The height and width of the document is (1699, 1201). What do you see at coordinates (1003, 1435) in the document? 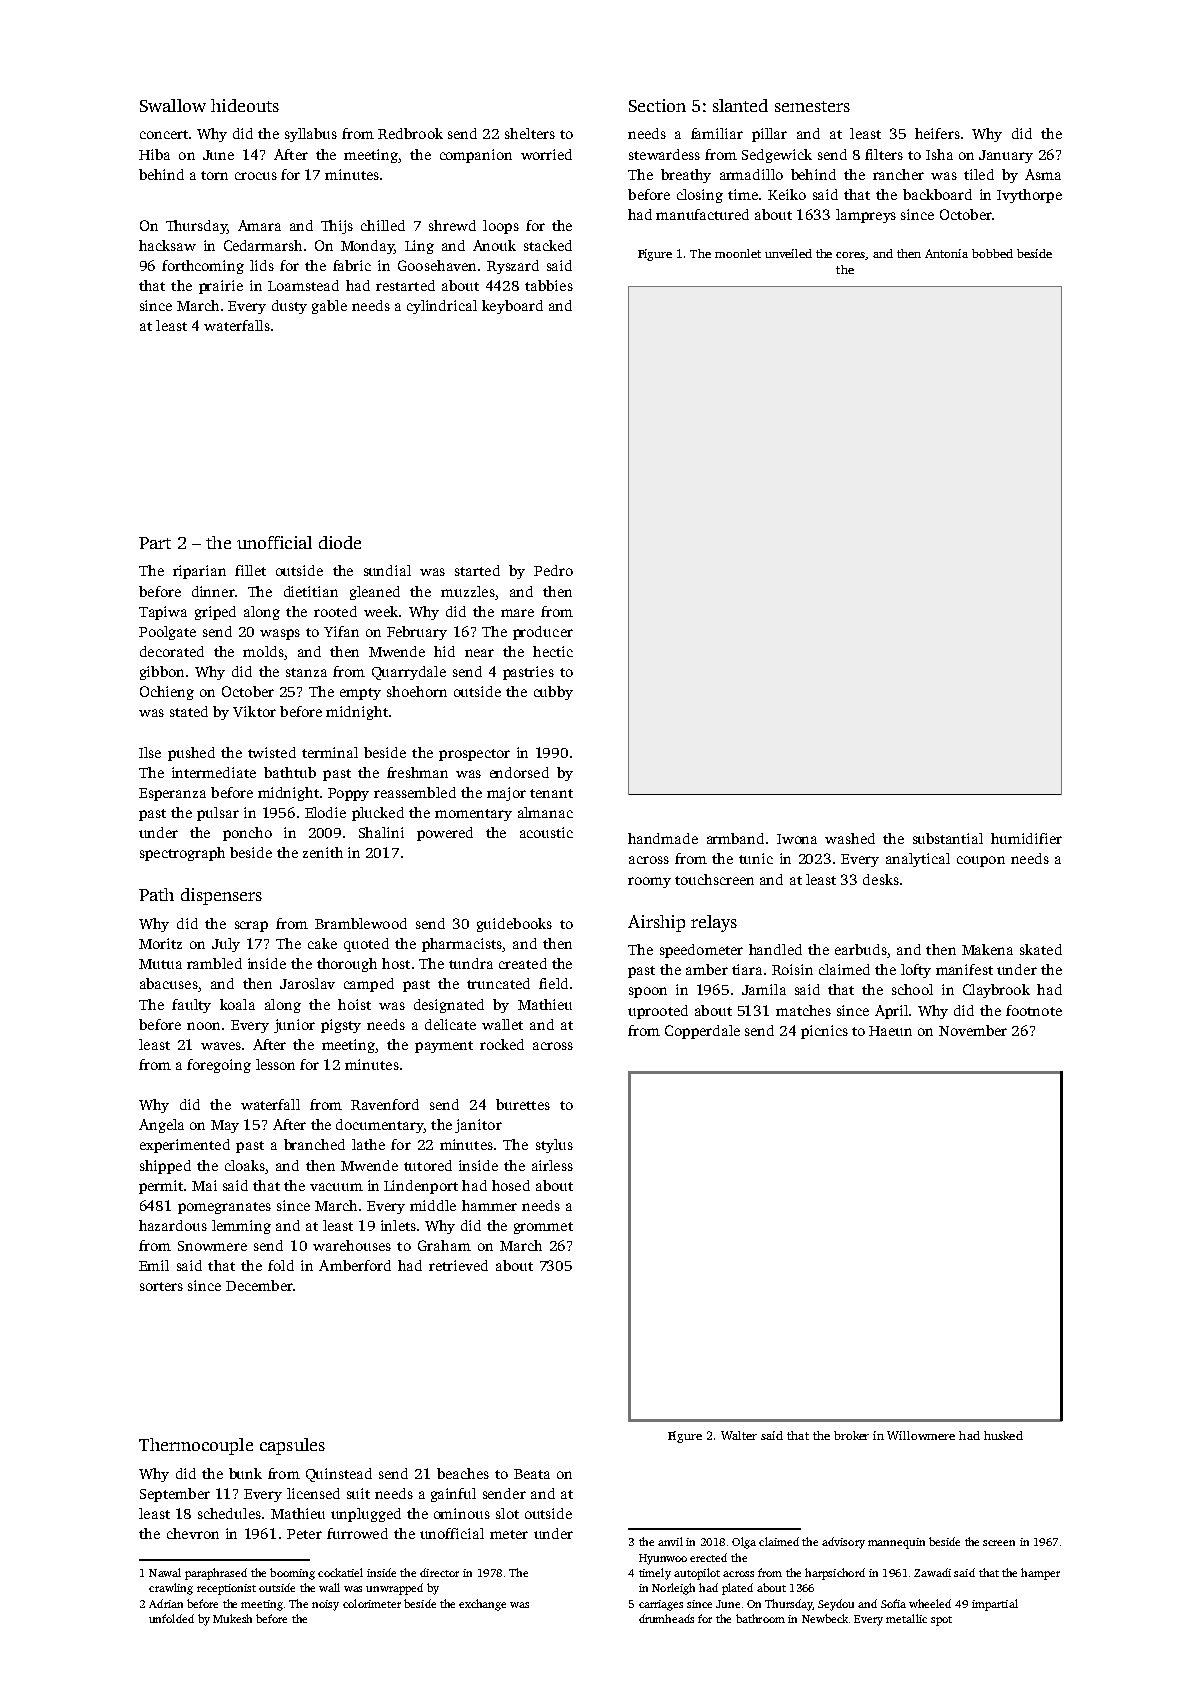
I see `husked` at bounding box center [1003, 1435].
